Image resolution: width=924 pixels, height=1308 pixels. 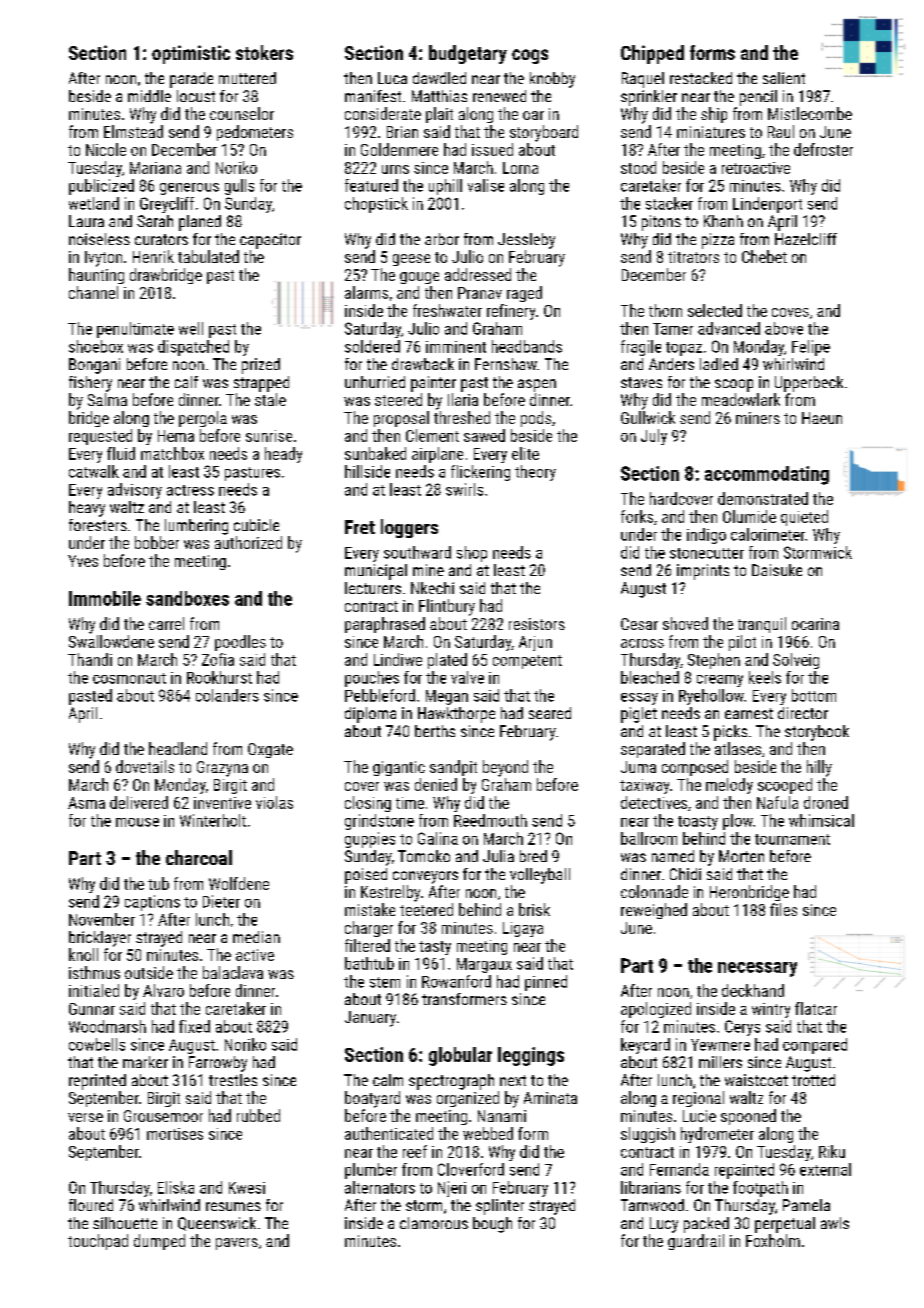 I want to click on stem, so click(x=385, y=982).
